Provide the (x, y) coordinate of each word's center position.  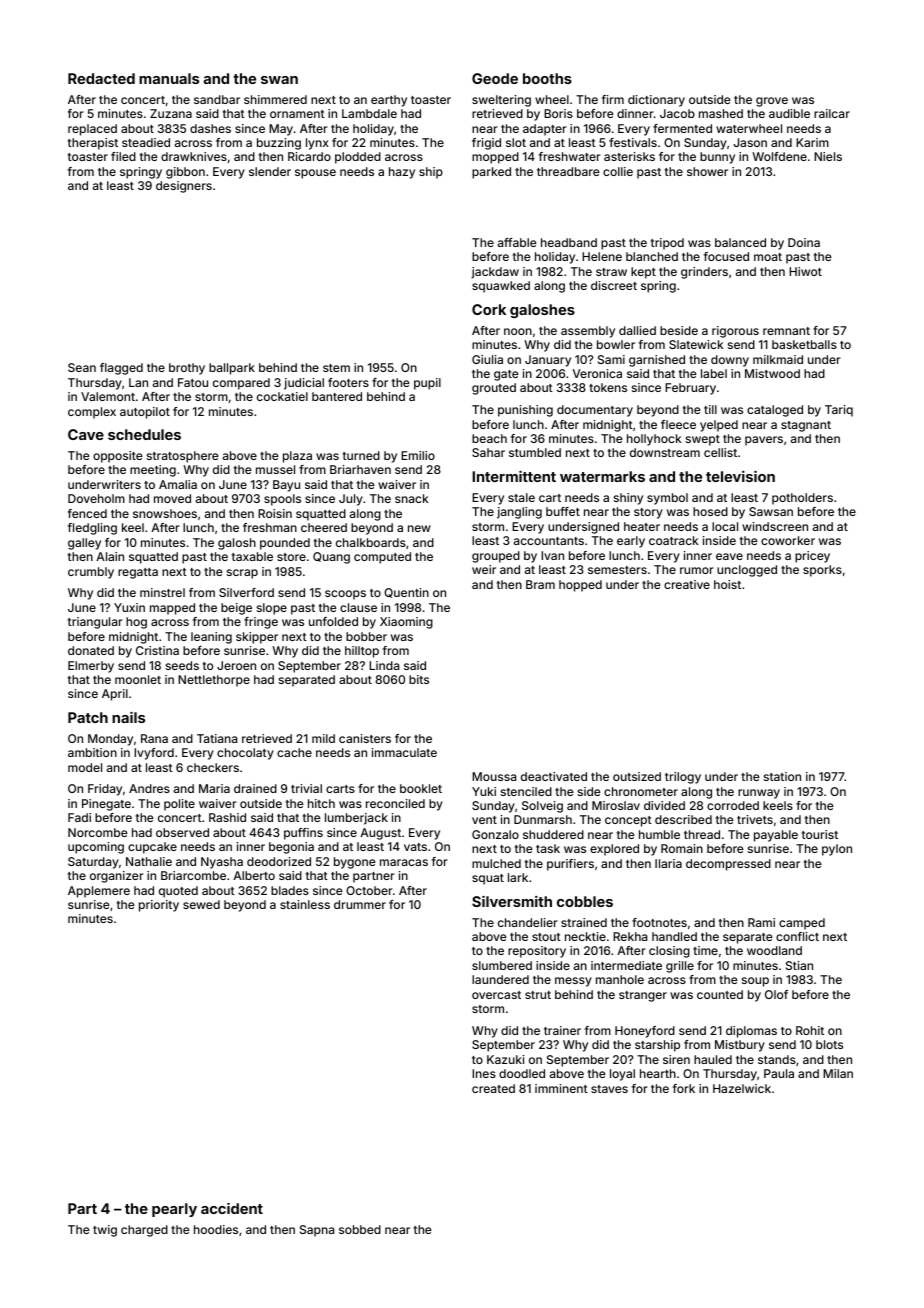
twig (105, 1231)
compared (241, 384)
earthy (389, 101)
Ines (484, 1073)
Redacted (101, 78)
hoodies (216, 1229)
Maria (214, 788)
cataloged (775, 411)
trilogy (683, 778)
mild (323, 738)
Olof (776, 994)
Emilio (418, 455)
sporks (822, 571)
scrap (242, 574)
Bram (540, 584)
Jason (750, 142)
